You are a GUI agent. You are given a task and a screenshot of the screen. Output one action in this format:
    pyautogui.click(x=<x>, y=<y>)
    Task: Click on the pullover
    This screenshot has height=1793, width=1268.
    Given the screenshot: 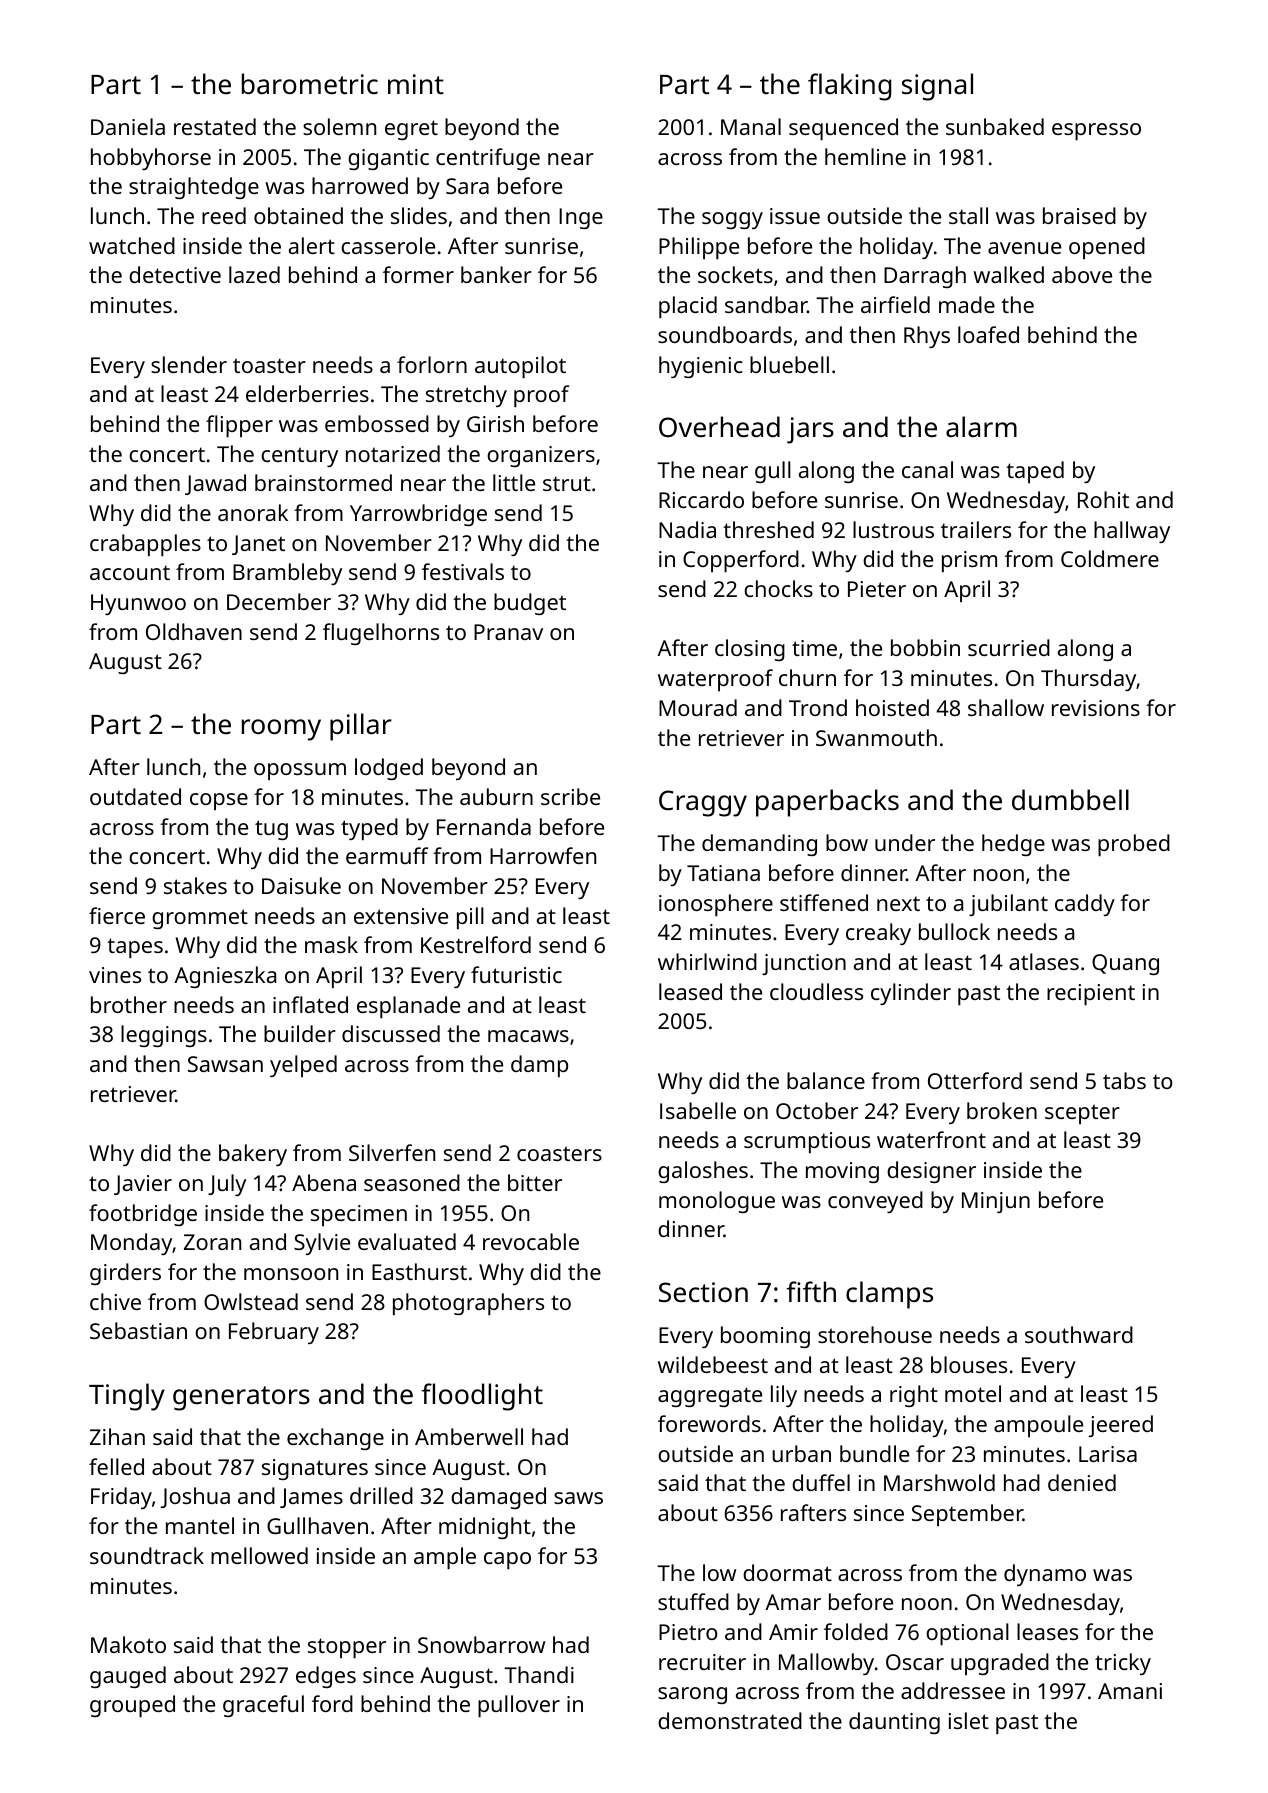 What is the action you would take?
    pyautogui.click(x=519, y=1706)
